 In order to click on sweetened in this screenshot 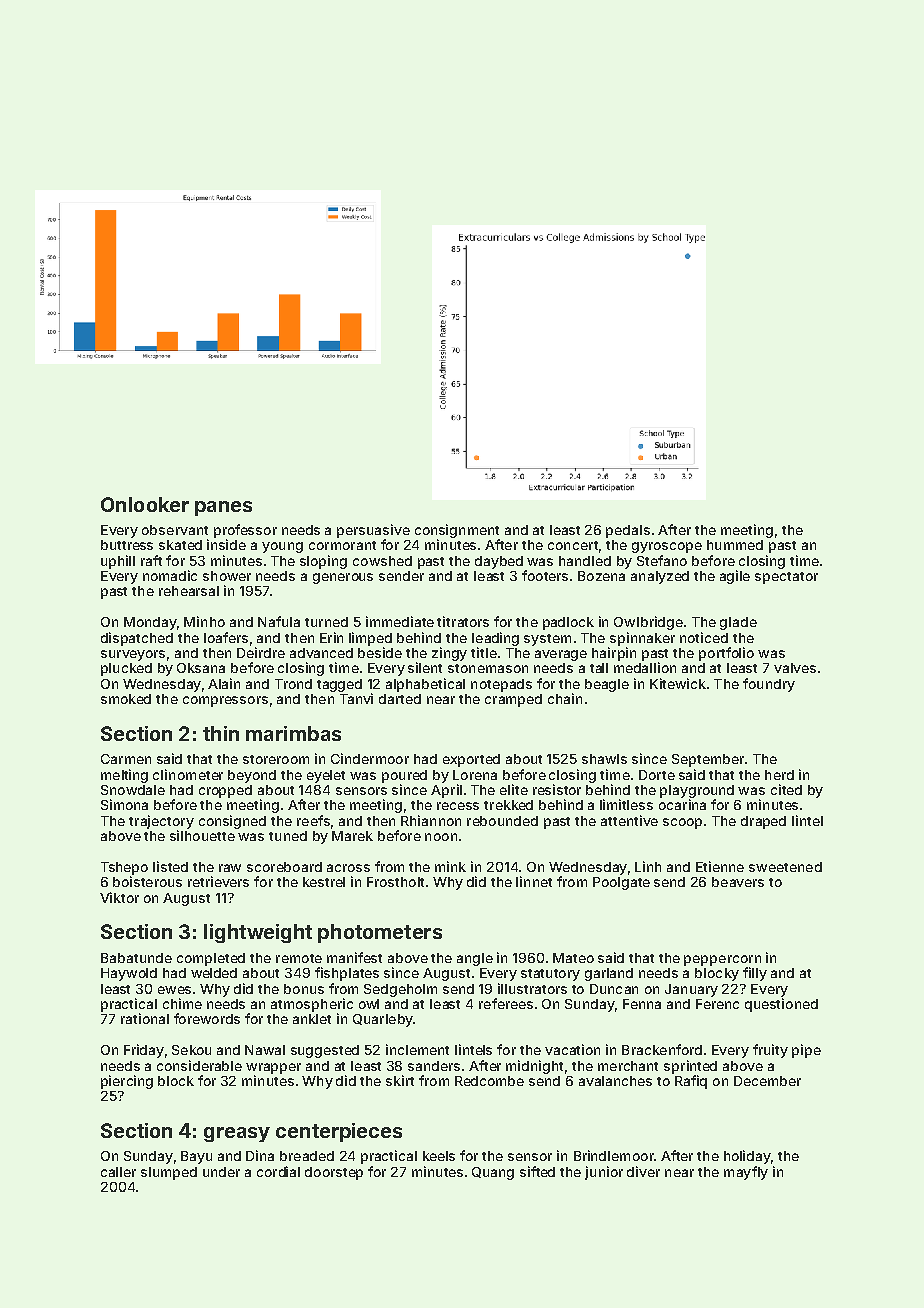, I will do `click(785, 867)`.
